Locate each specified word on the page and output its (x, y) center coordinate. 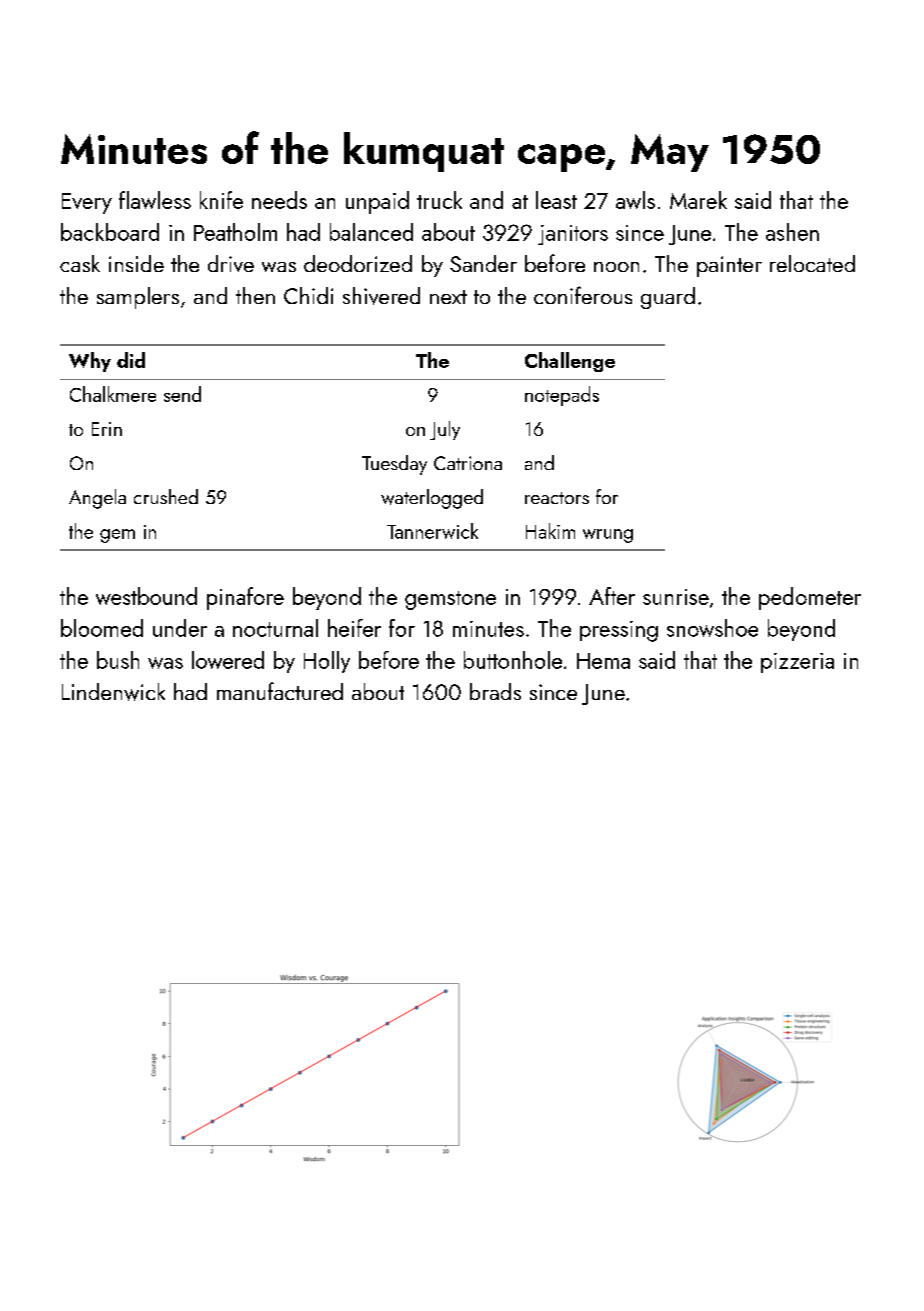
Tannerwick (432, 531)
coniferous (583, 295)
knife (221, 200)
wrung (608, 536)
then (255, 295)
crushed (166, 496)
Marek (698, 200)
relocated (812, 263)
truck (439, 200)
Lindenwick (113, 692)
